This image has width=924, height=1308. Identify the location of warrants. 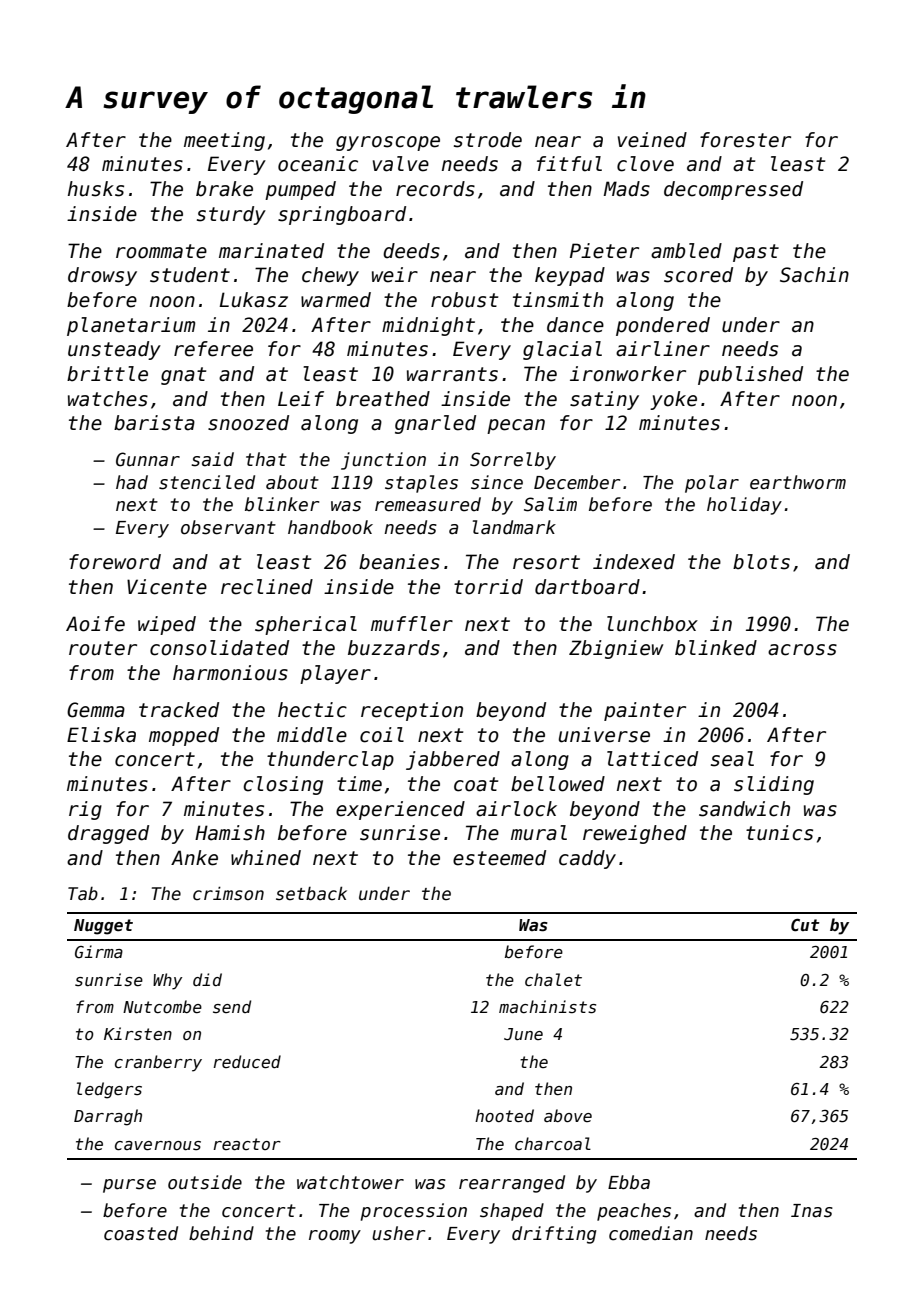
(452, 374).
